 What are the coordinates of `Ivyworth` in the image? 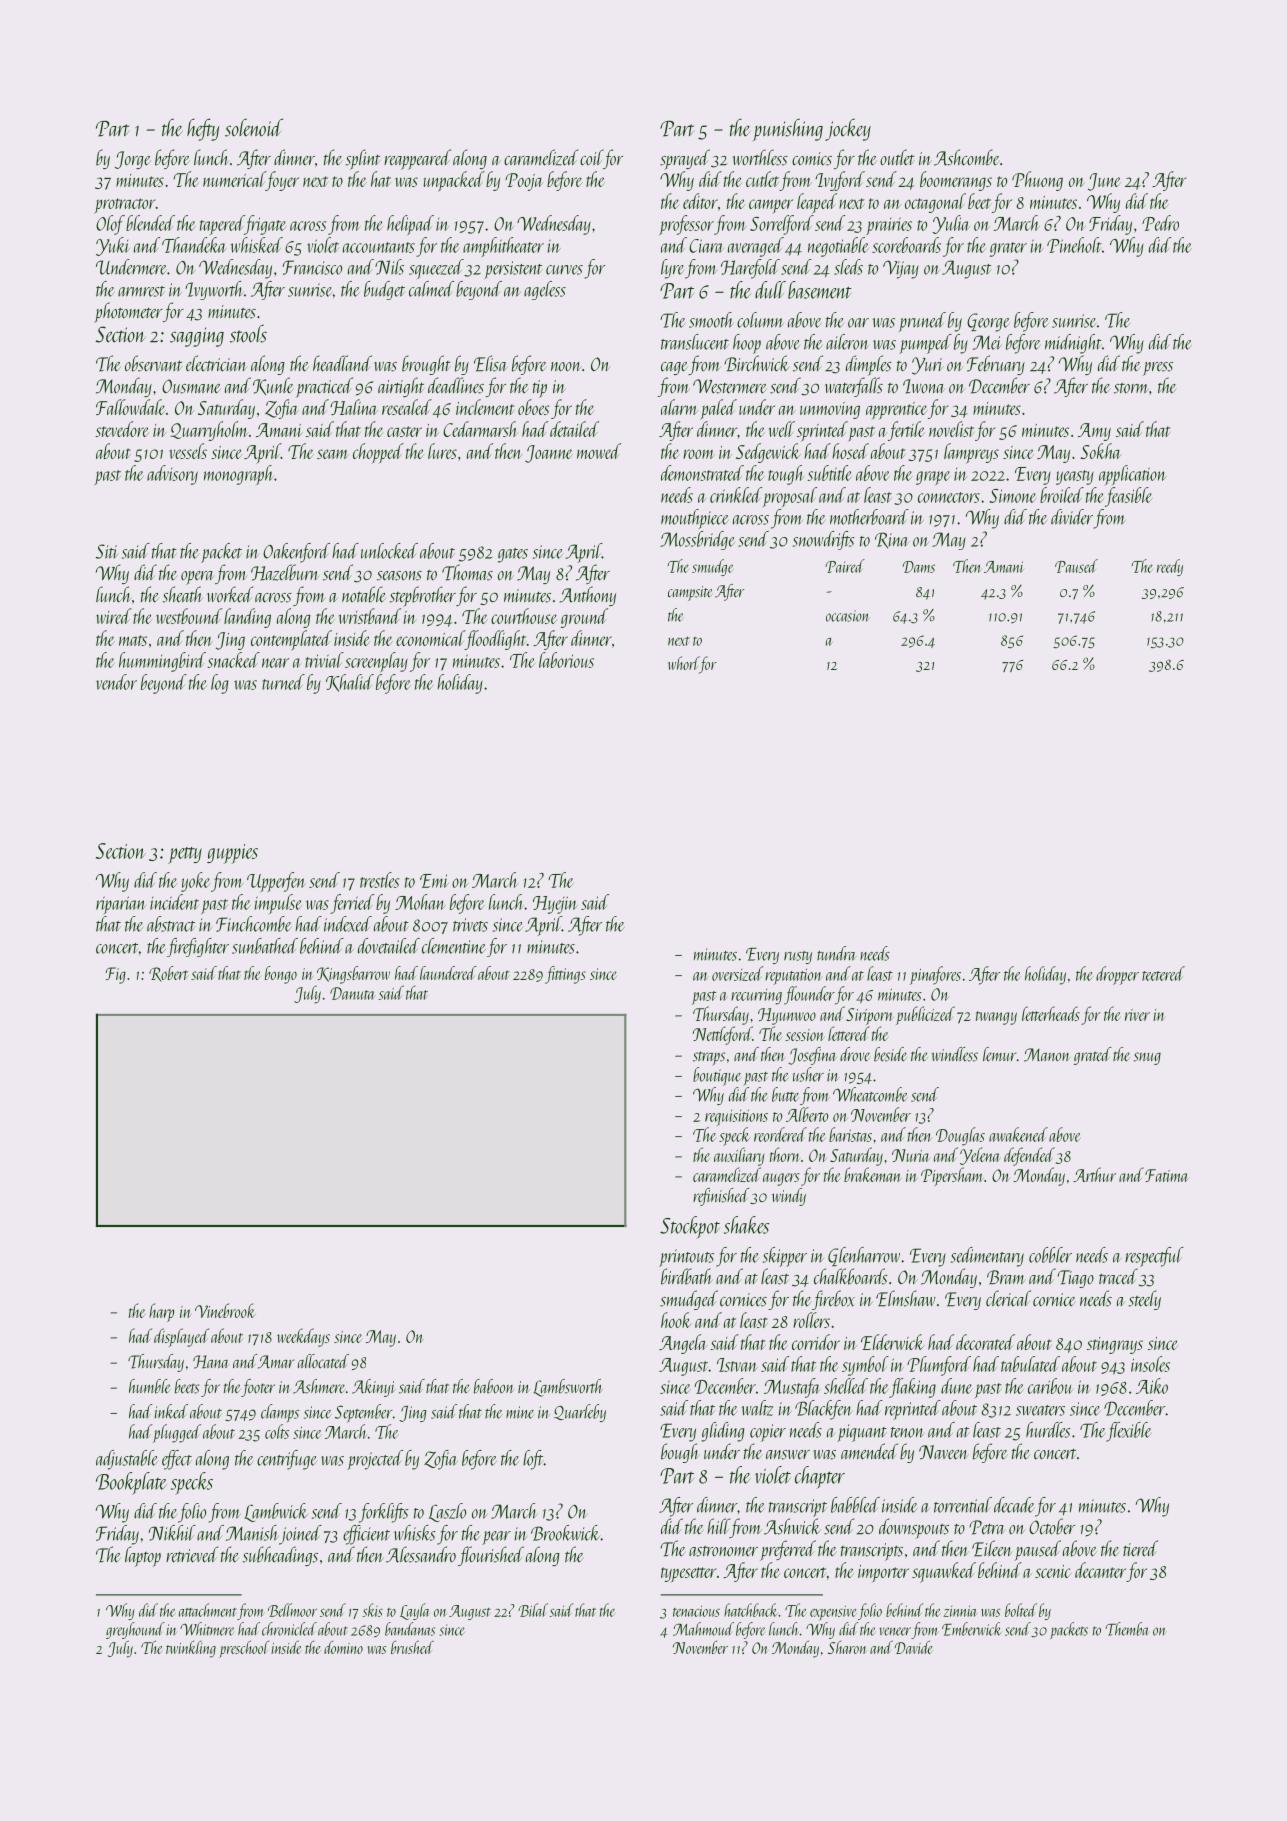 It's located at (214, 290).
